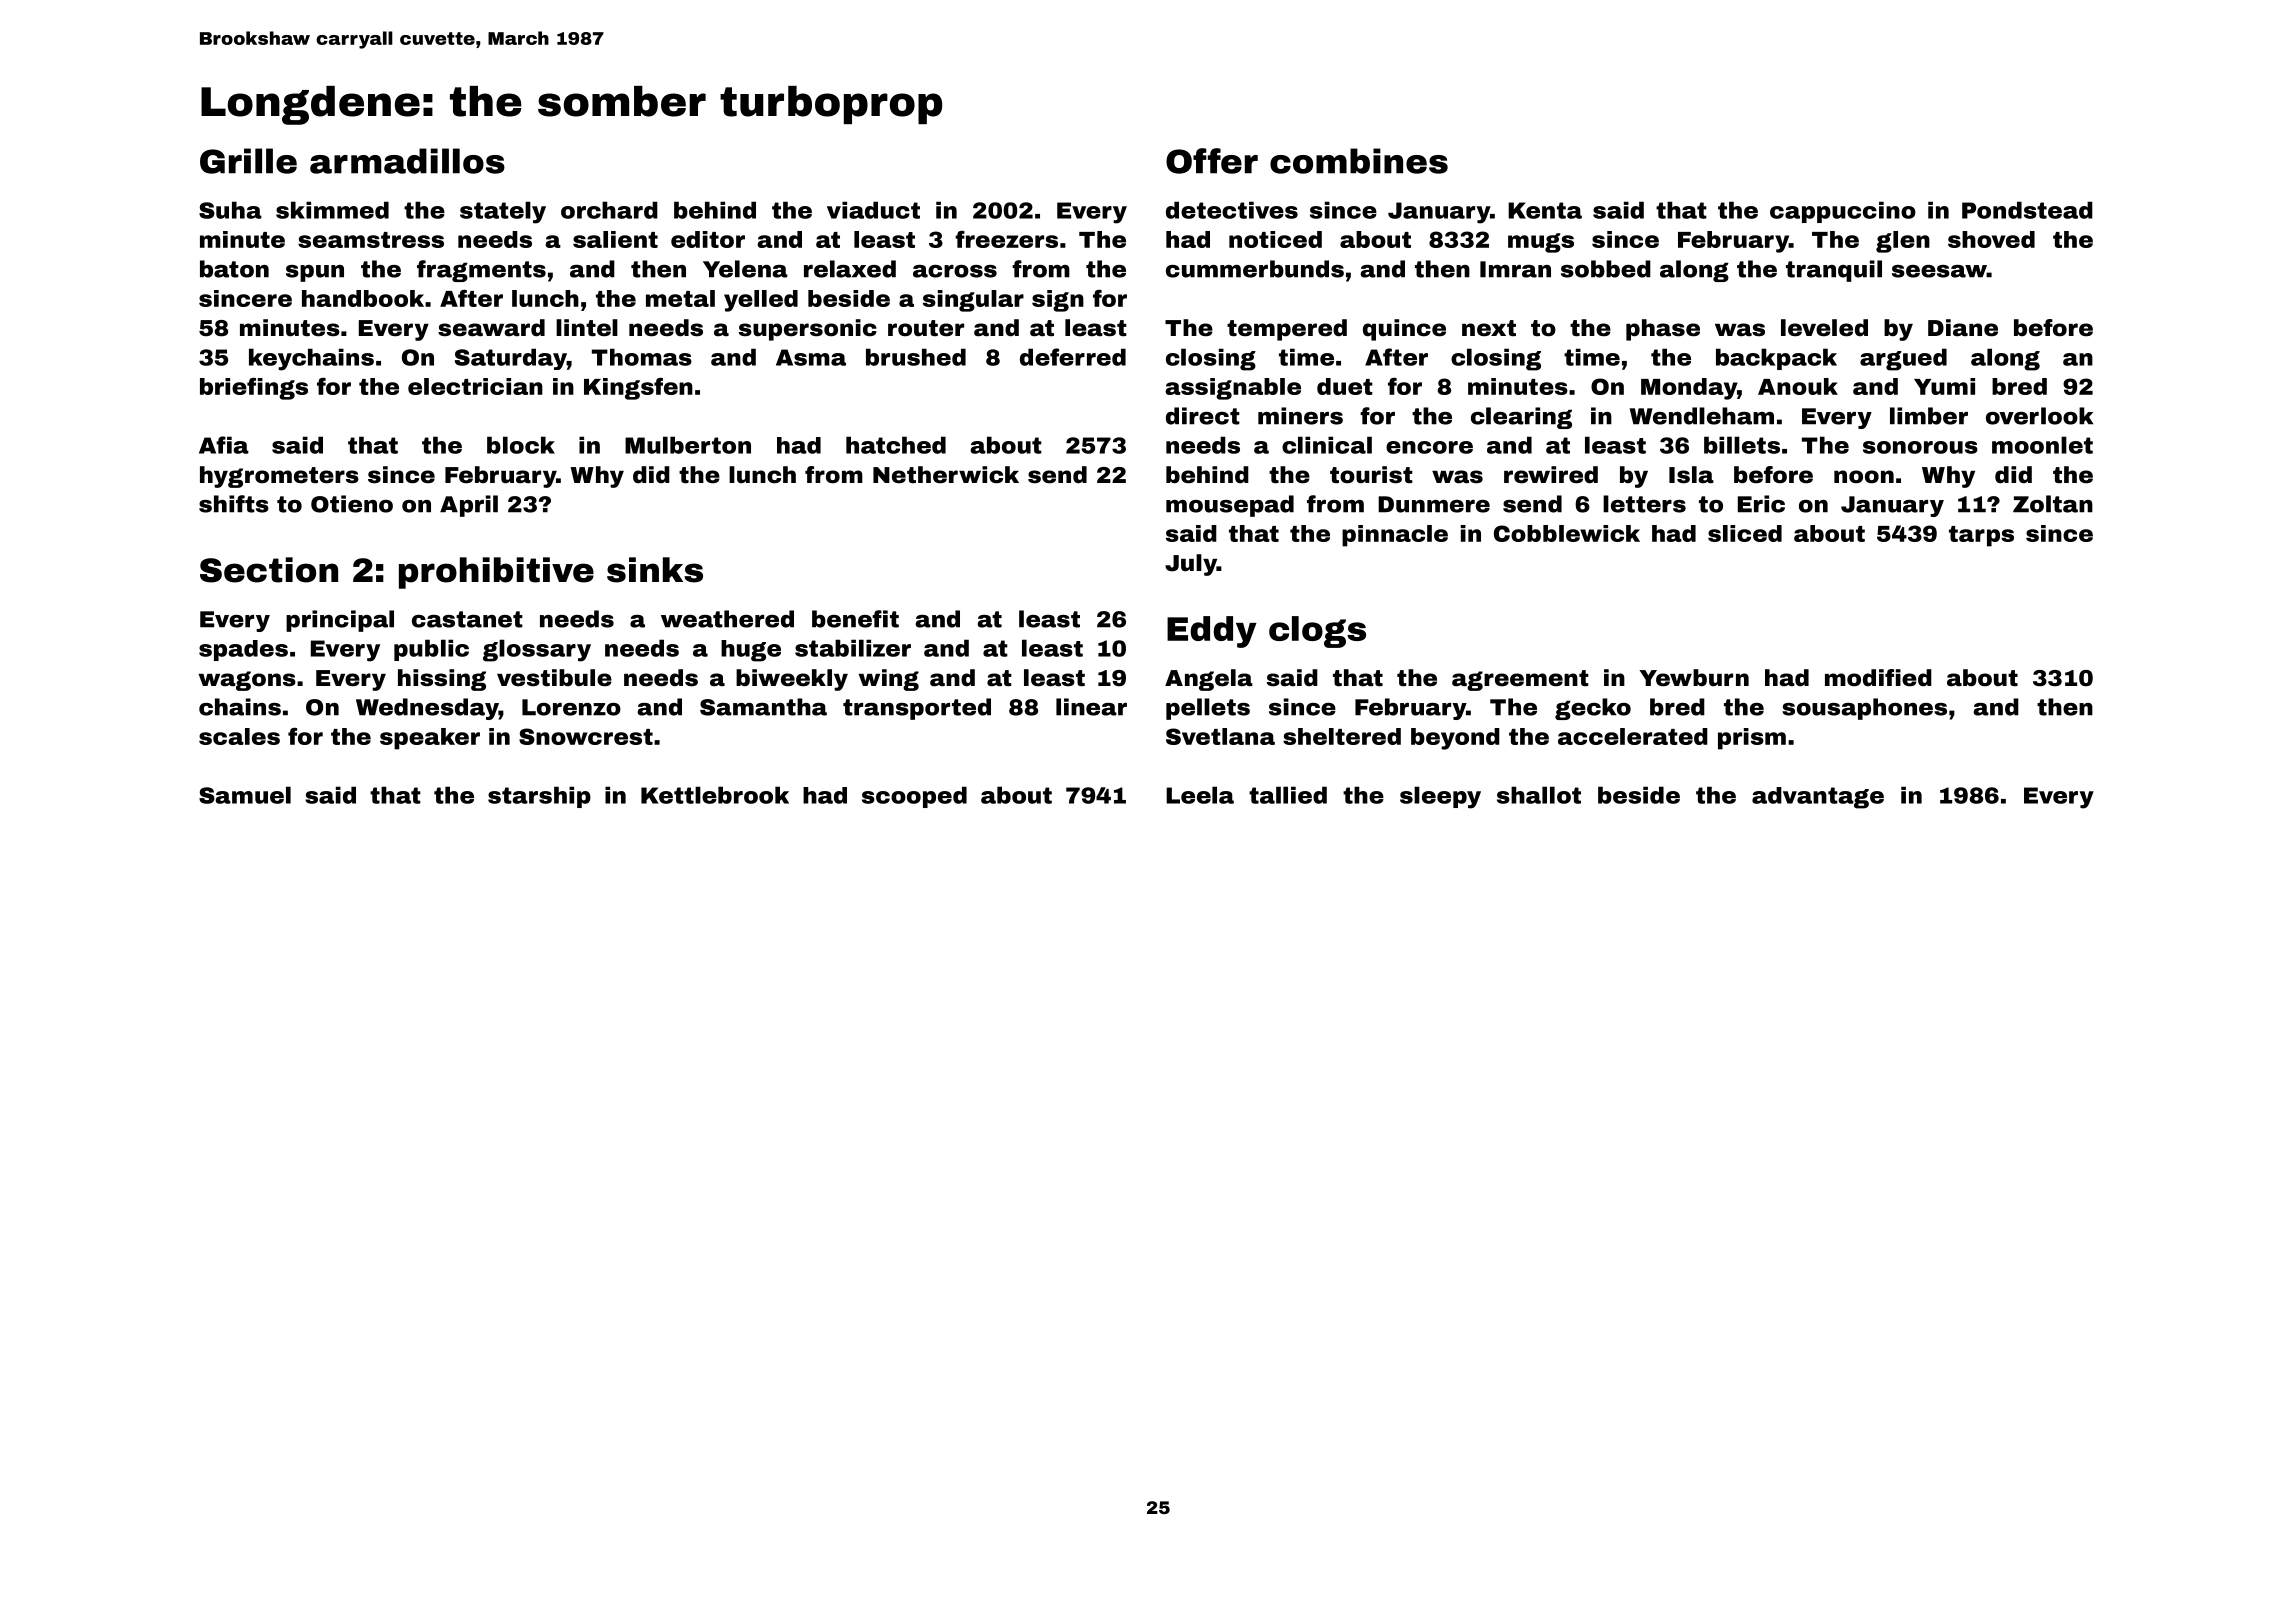 The height and width of the screenshot is (1620, 2292). What do you see at coordinates (1689, 389) in the screenshot?
I see `Monday` at bounding box center [1689, 389].
